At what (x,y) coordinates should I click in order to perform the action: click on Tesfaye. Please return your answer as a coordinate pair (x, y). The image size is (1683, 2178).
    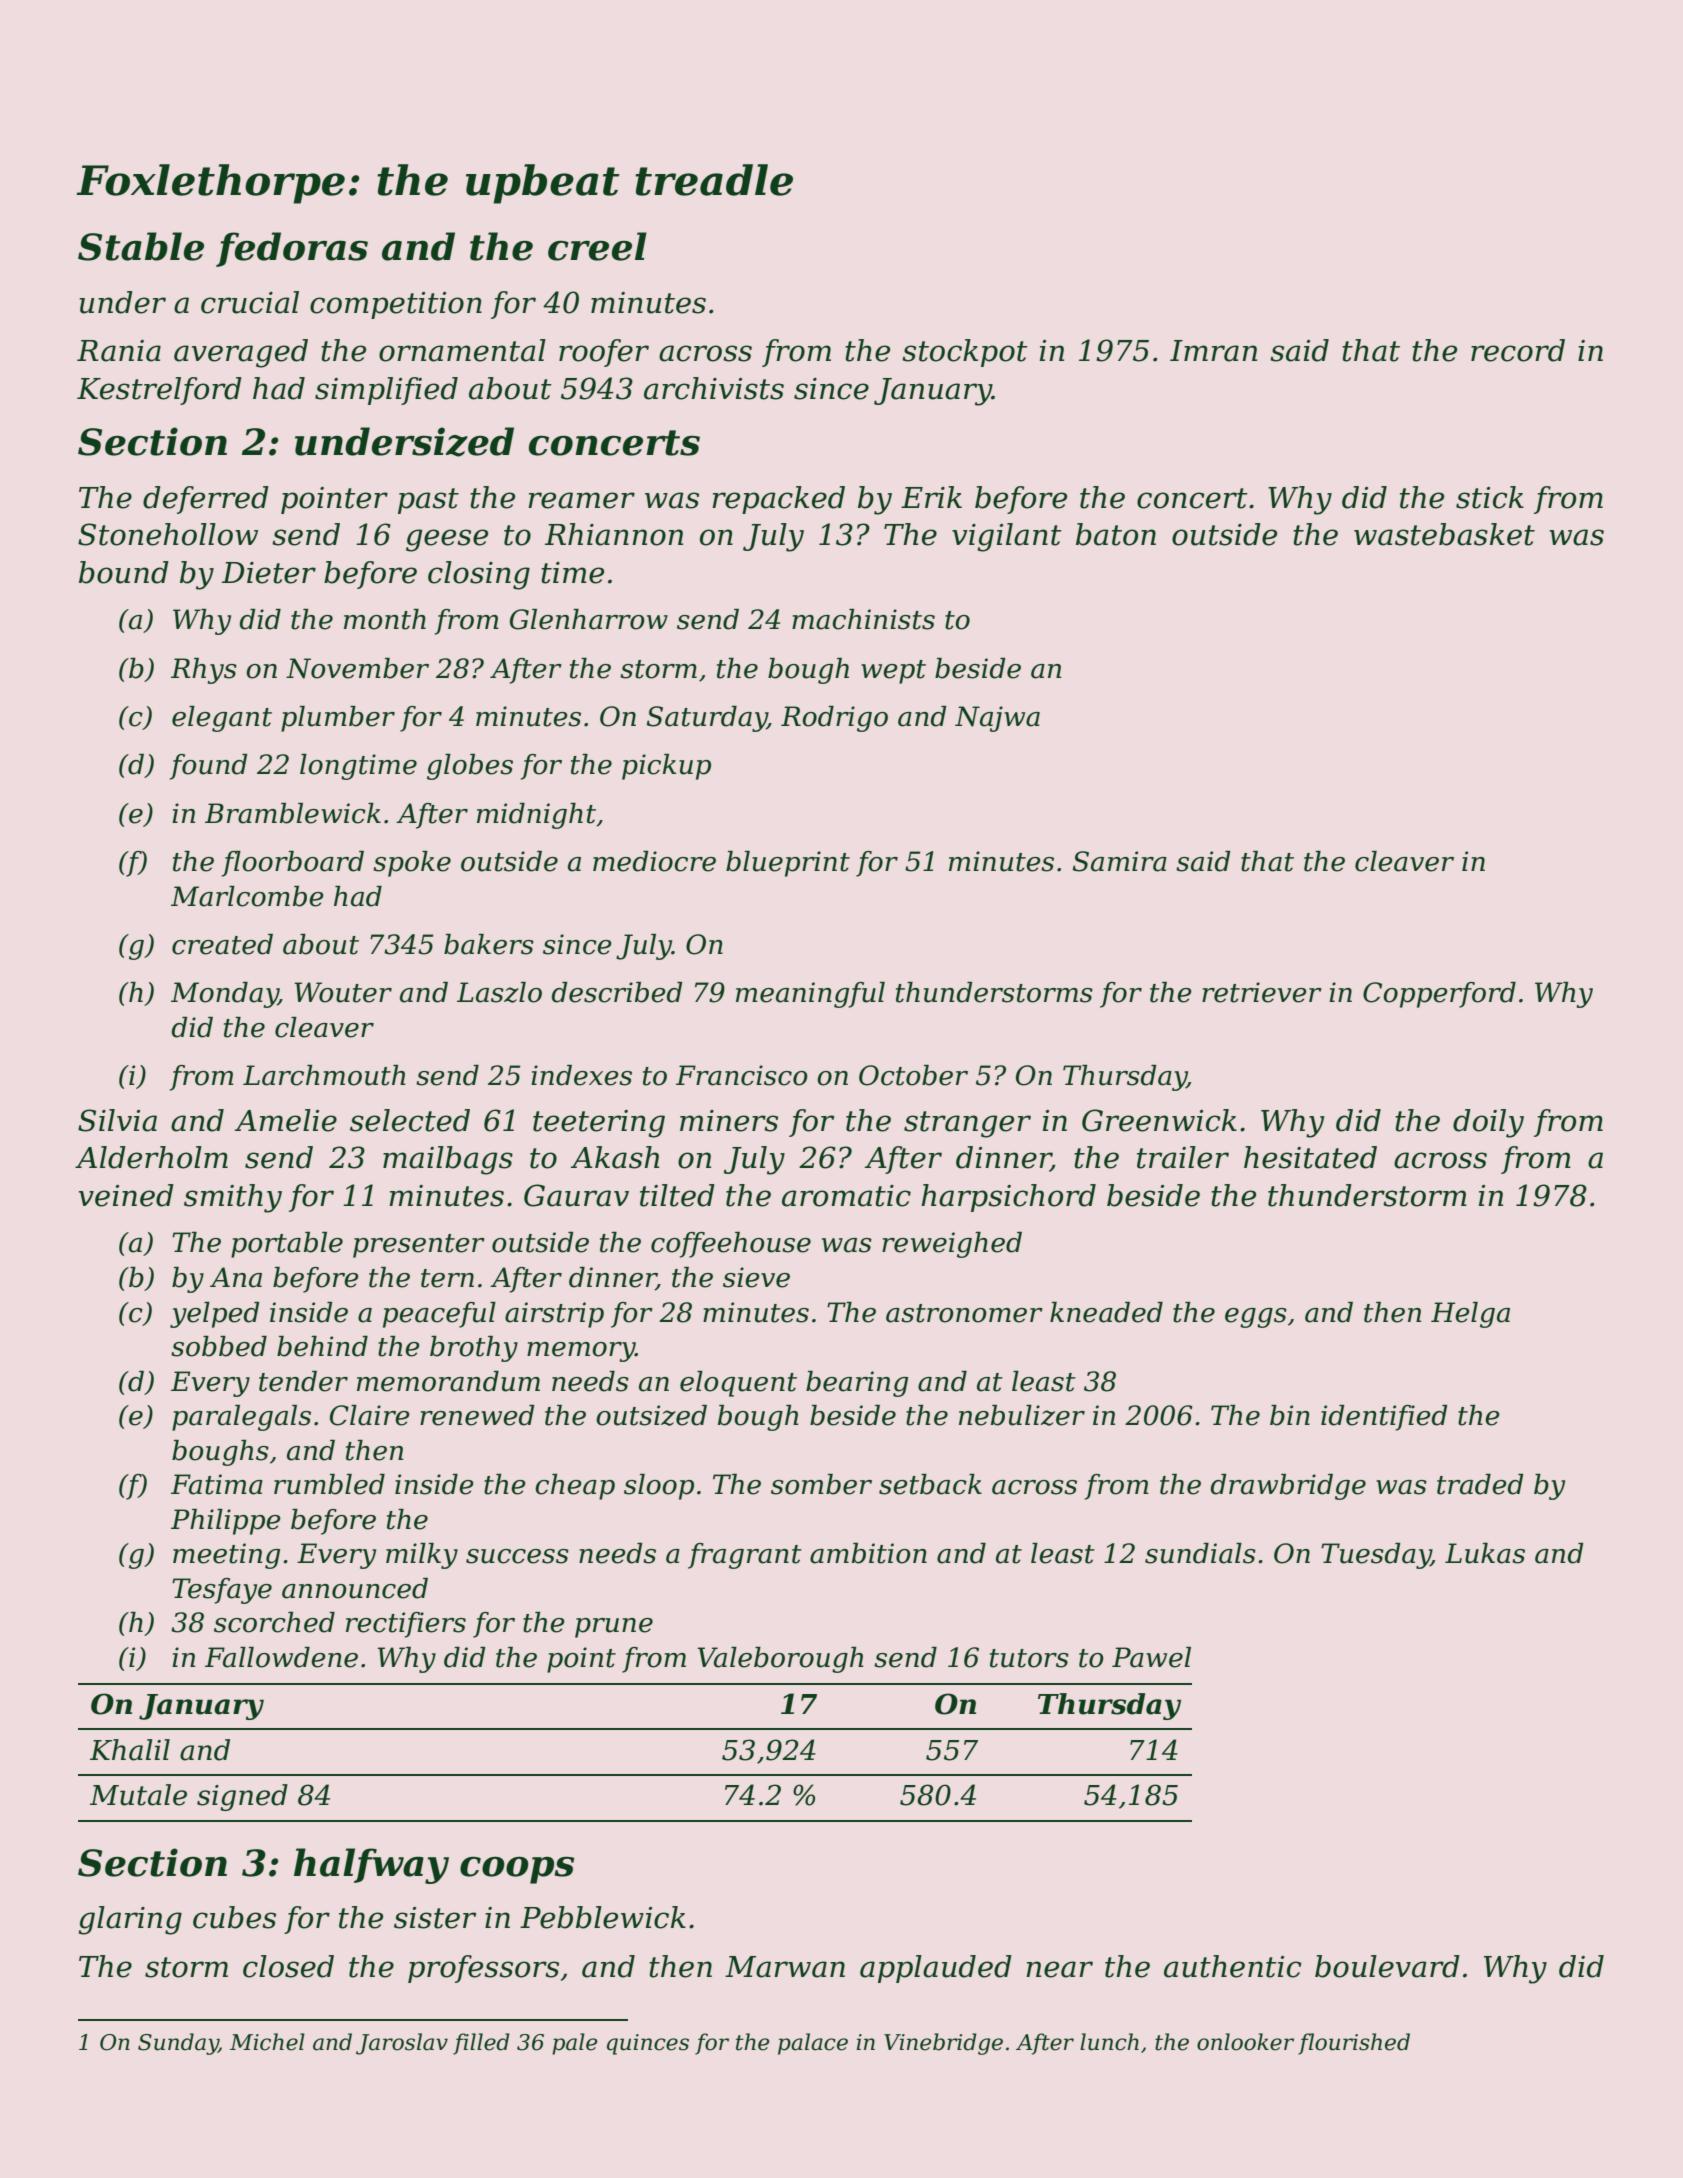
    Looking at the image, I should click on (222, 1591).
